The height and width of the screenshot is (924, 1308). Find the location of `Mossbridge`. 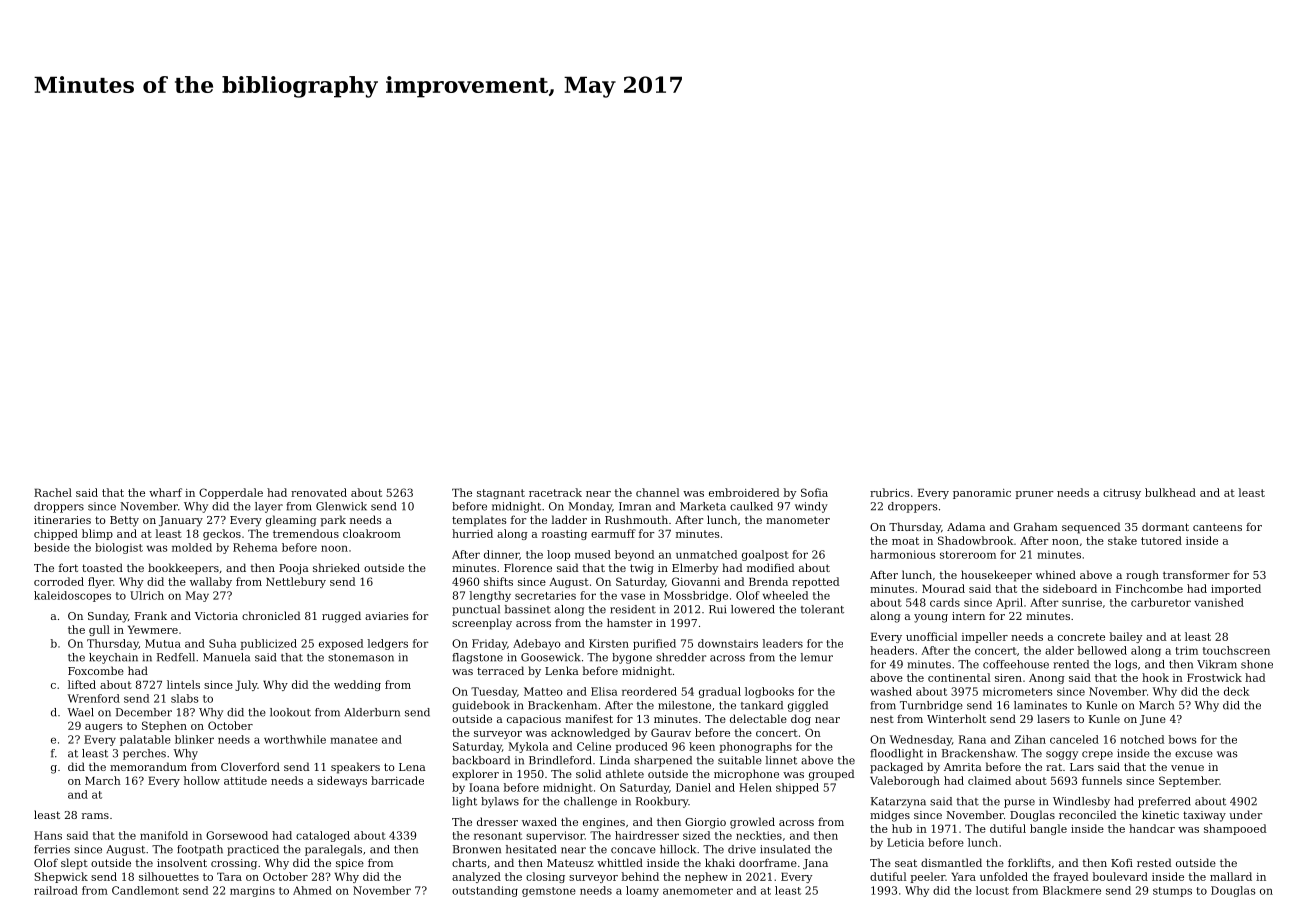

Mossbridge is located at coordinates (696, 596).
